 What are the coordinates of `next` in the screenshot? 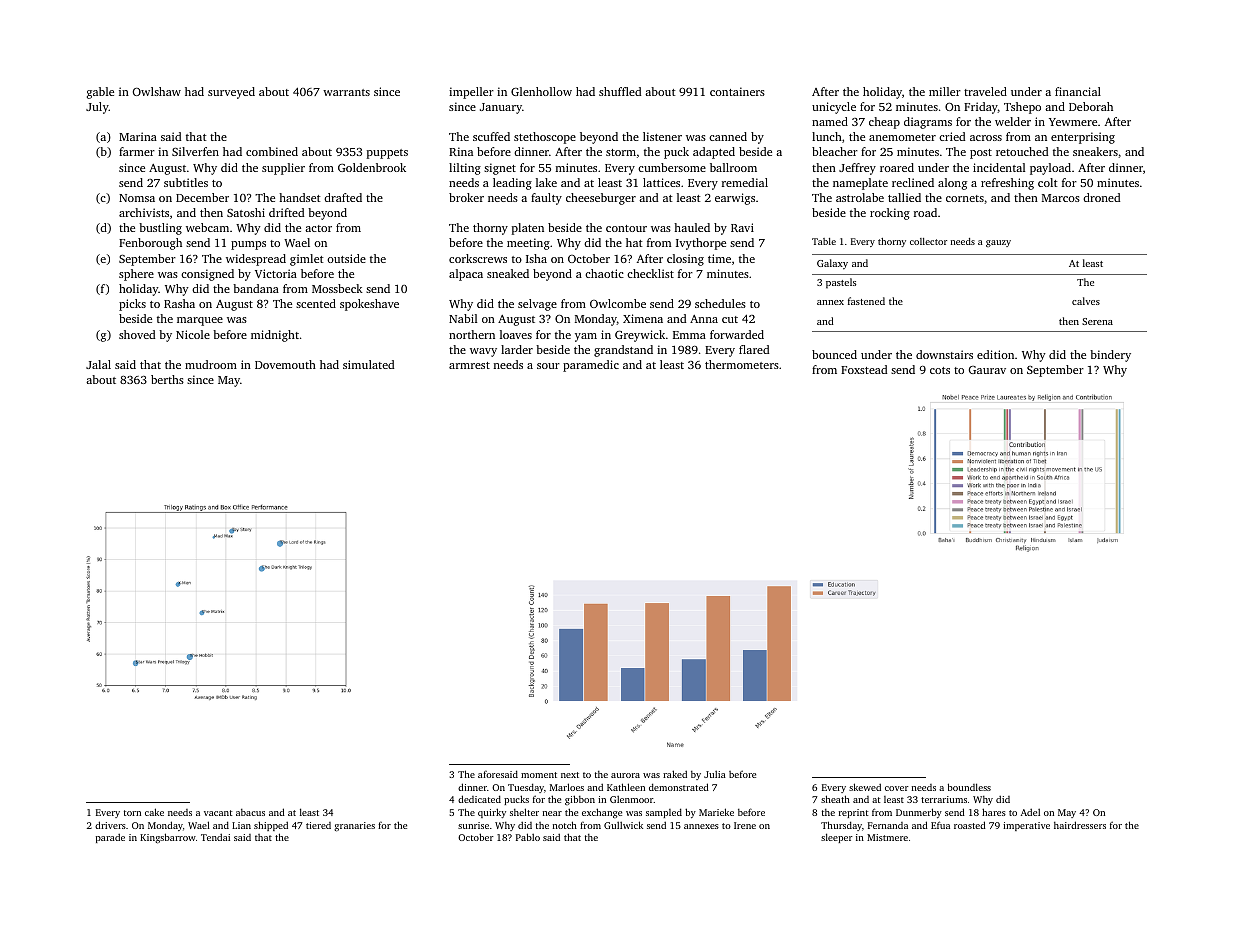 It's located at (570, 775).
